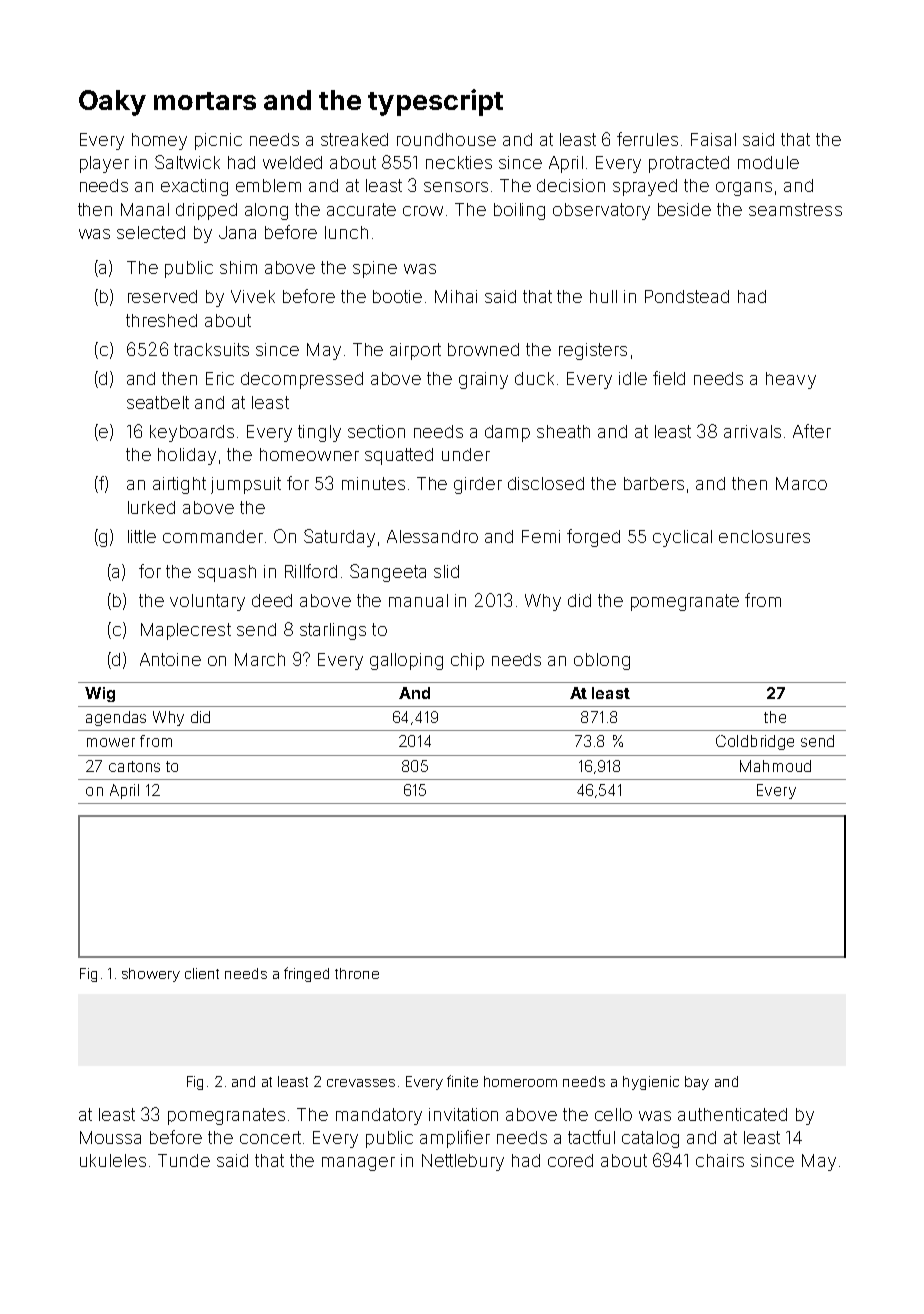 The width and height of the screenshot is (924, 1314). Describe the element at coordinates (713, 139) in the screenshot. I see `Faisal` at that location.
